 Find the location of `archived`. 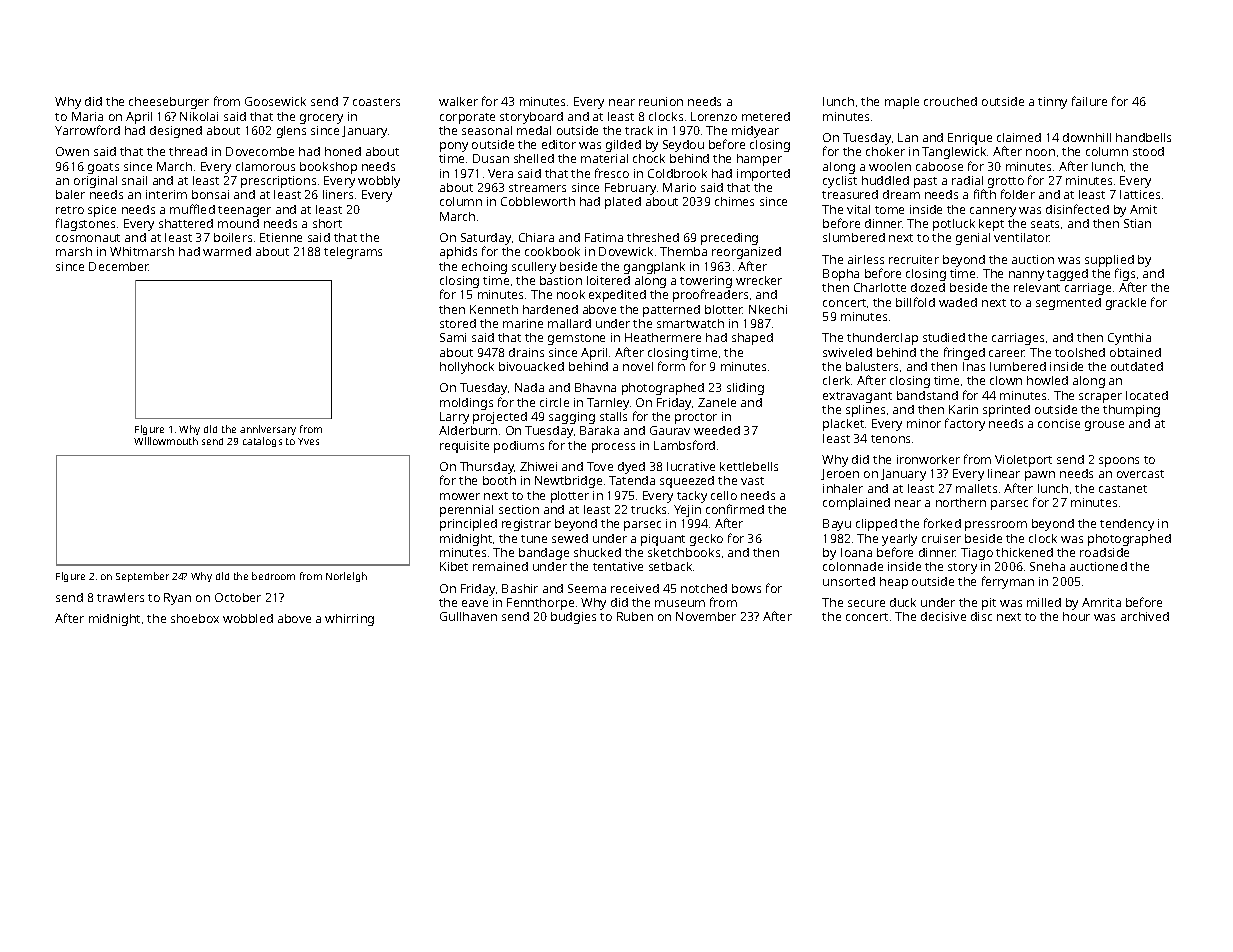

archived is located at coordinates (1145, 616).
